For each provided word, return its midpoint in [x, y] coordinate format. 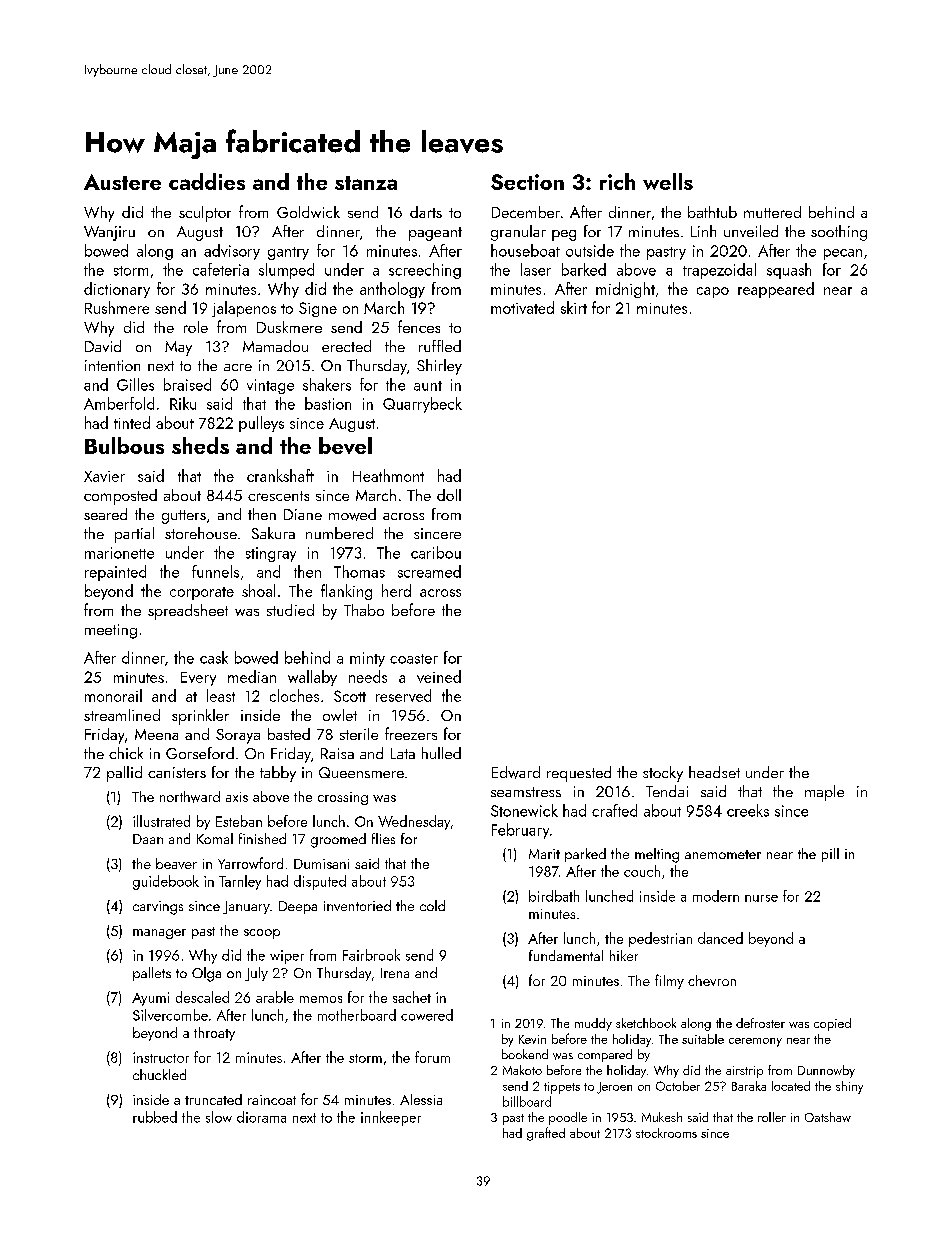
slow [219, 1117]
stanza [366, 183]
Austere [122, 182]
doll [449, 495]
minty [367, 659]
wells [668, 181]
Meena [156, 734]
